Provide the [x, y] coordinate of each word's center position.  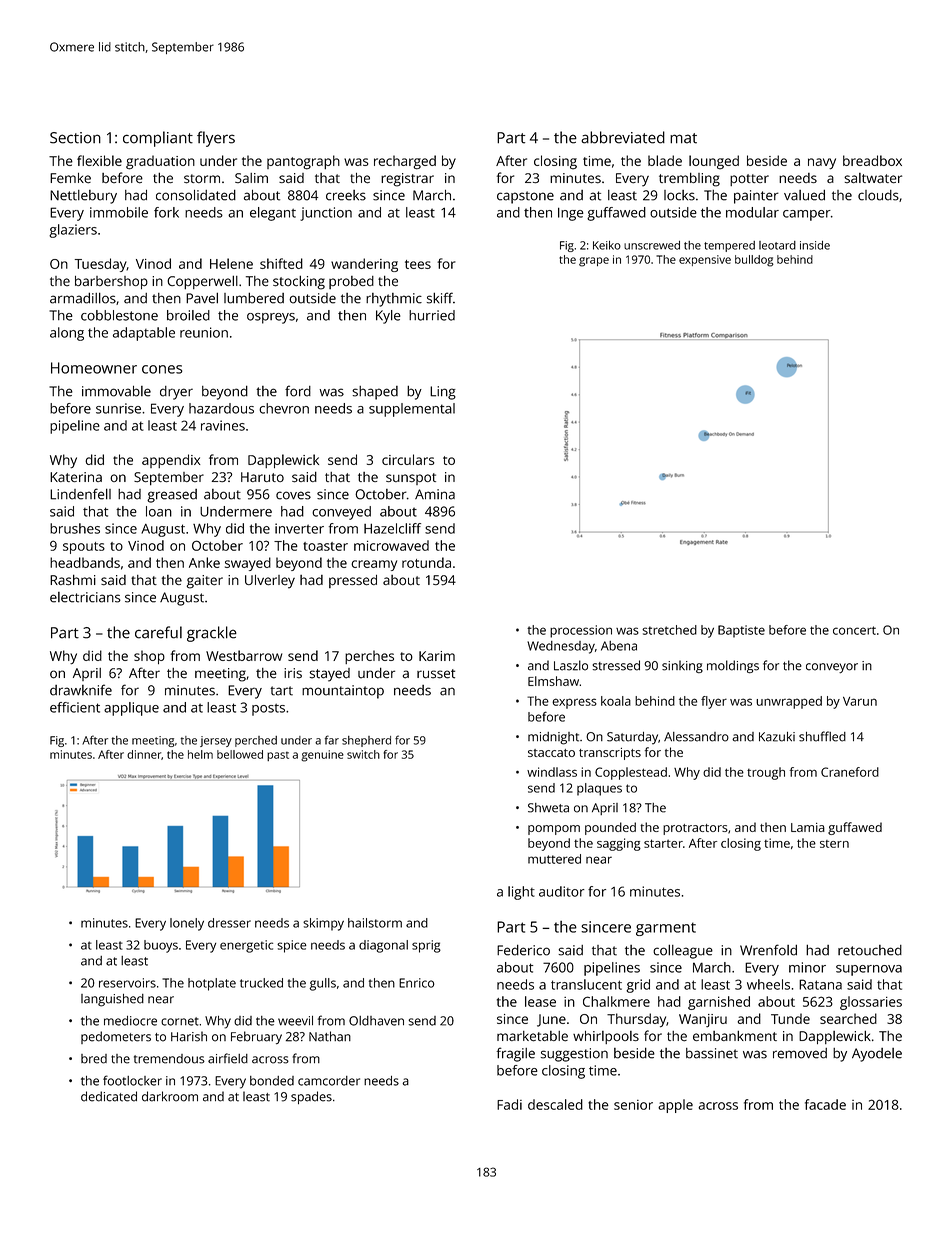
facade [825, 1104]
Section [75, 138]
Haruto [262, 477]
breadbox [872, 160]
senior [633, 1105]
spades [311, 1097]
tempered [729, 246]
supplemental [412, 410]
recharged [405, 162]
